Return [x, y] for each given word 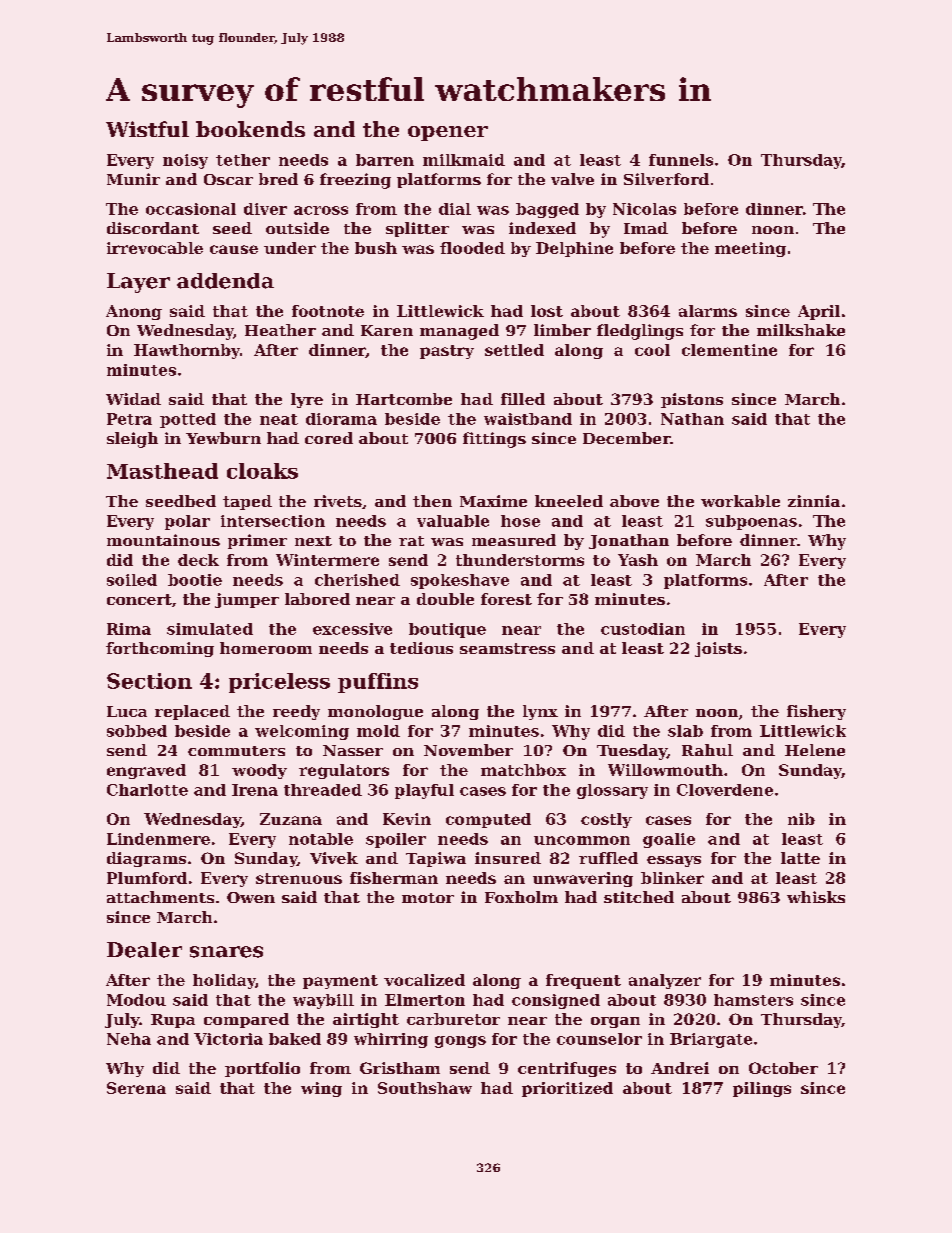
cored [329, 438]
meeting [750, 249]
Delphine [574, 249]
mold [378, 731]
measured [514, 540]
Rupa [173, 1021]
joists [718, 649]
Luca [127, 711]
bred [278, 179]
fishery [816, 712]
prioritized [567, 1089]
